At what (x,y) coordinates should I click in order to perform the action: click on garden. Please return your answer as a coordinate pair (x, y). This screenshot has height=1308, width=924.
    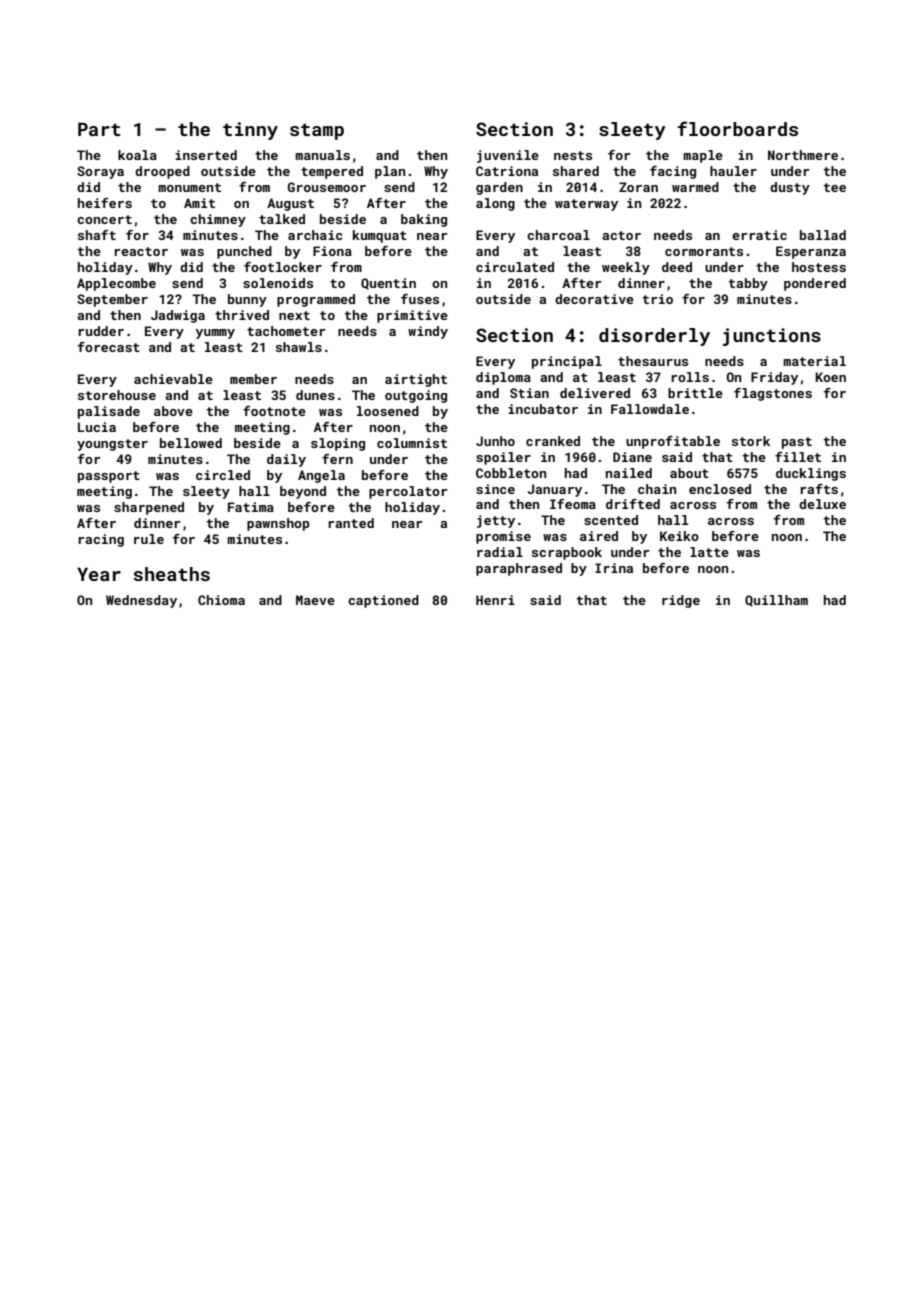
    Looking at the image, I should click on (499, 188).
